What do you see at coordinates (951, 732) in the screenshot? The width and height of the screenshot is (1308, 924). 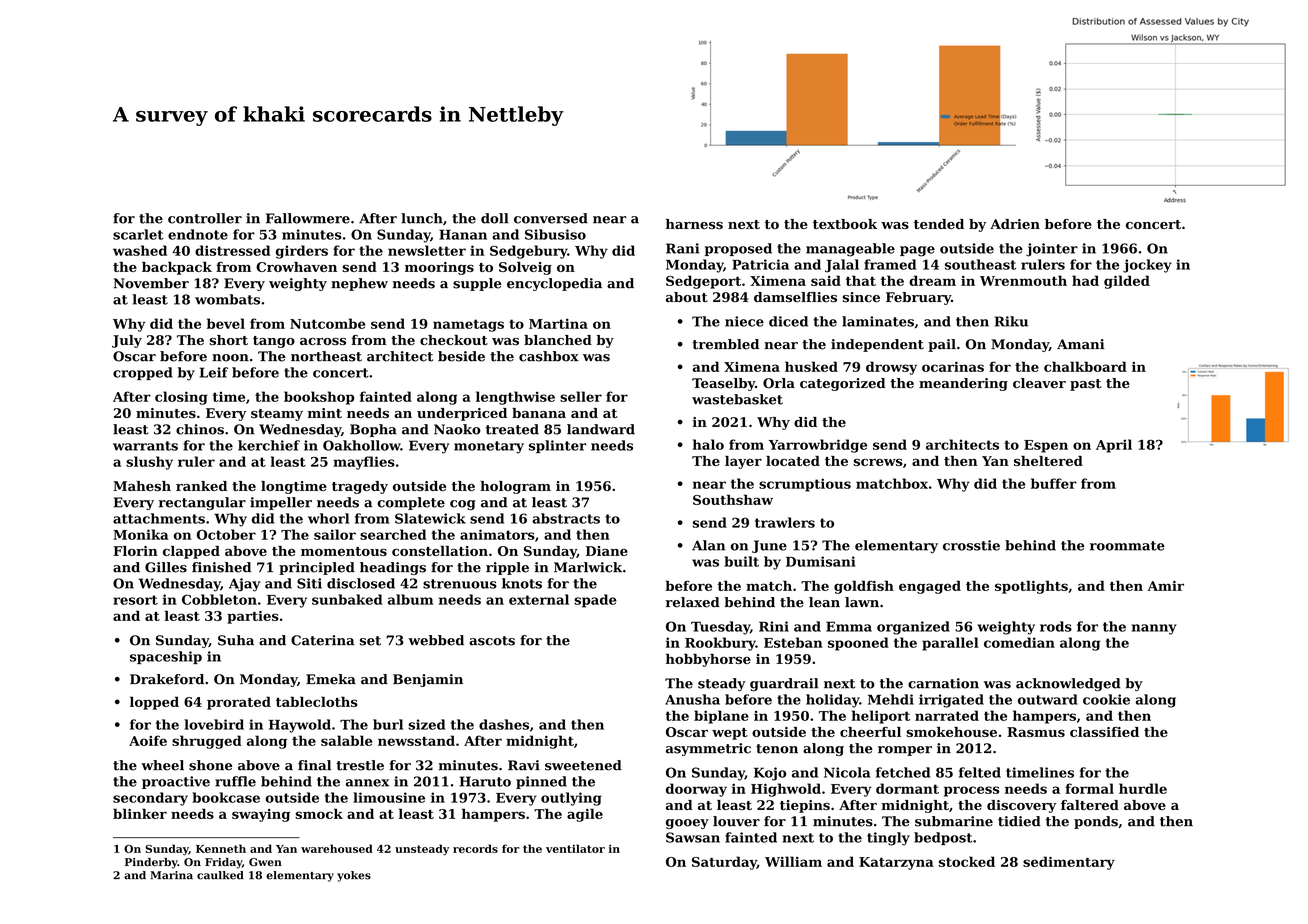 I see `smokehouse` at bounding box center [951, 732].
